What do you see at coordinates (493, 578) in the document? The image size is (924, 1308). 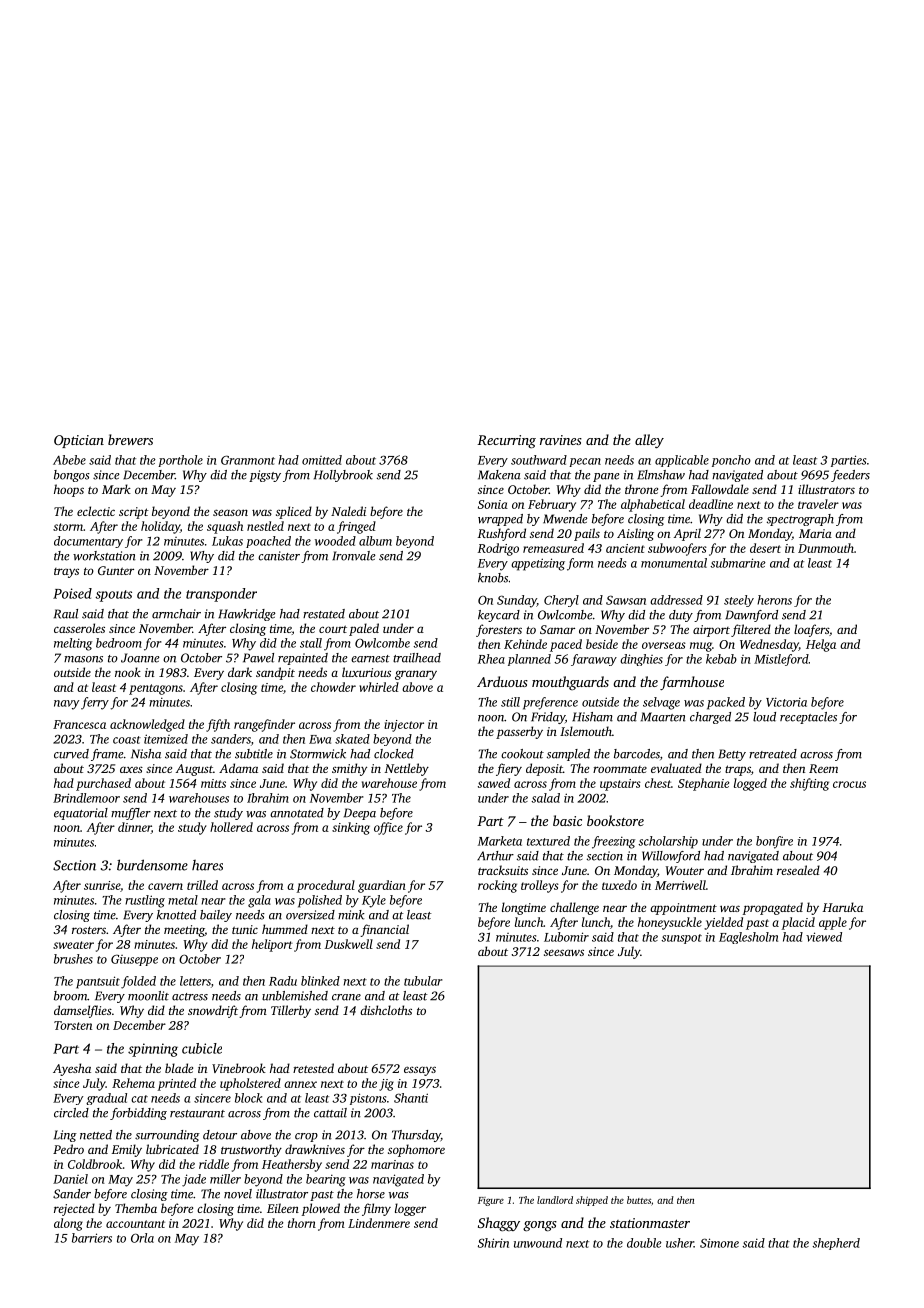 I see `knobs` at bounding box center [493, 578].
